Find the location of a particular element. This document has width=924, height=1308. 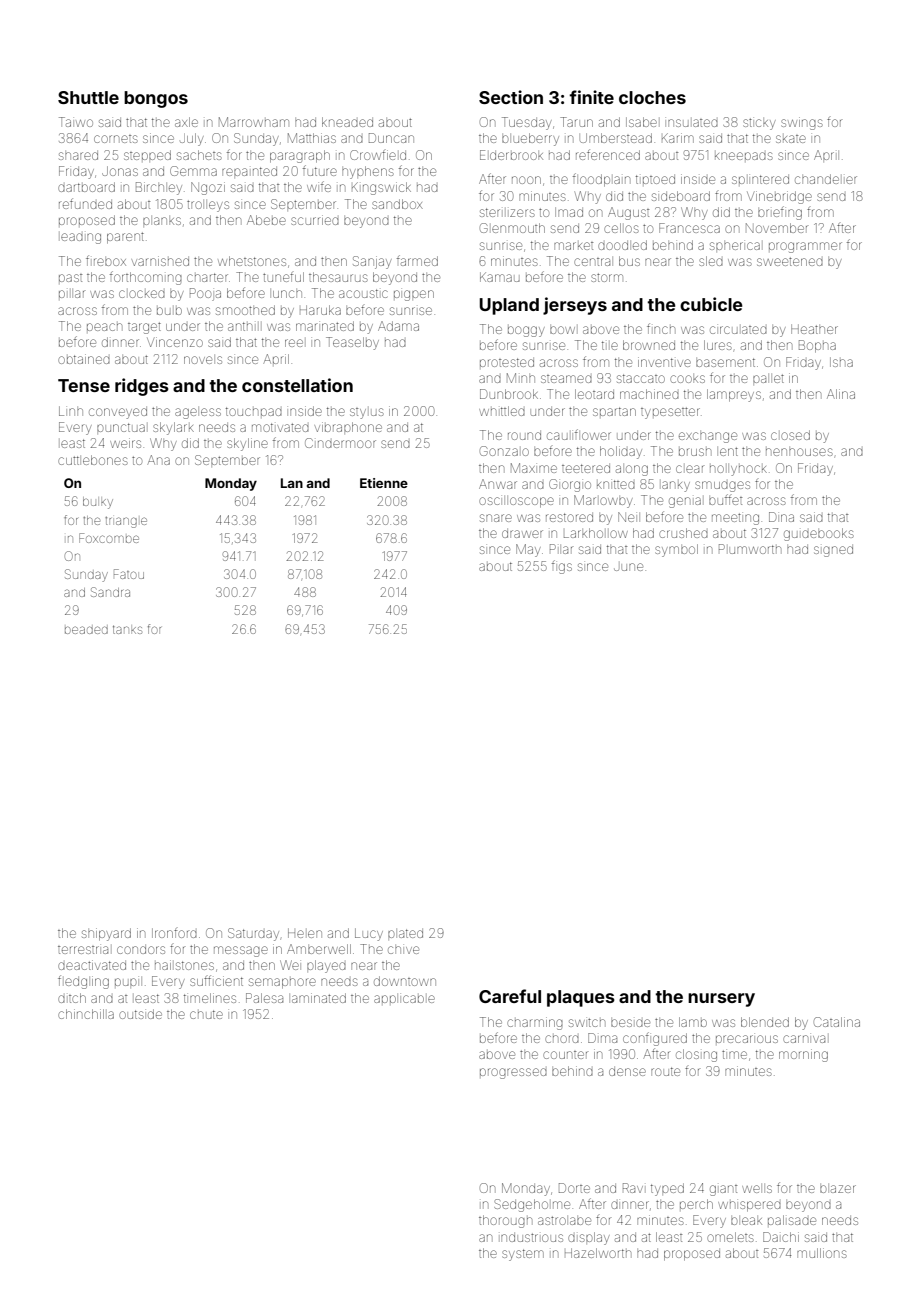

doodled is located at coordinates (622, 245).
